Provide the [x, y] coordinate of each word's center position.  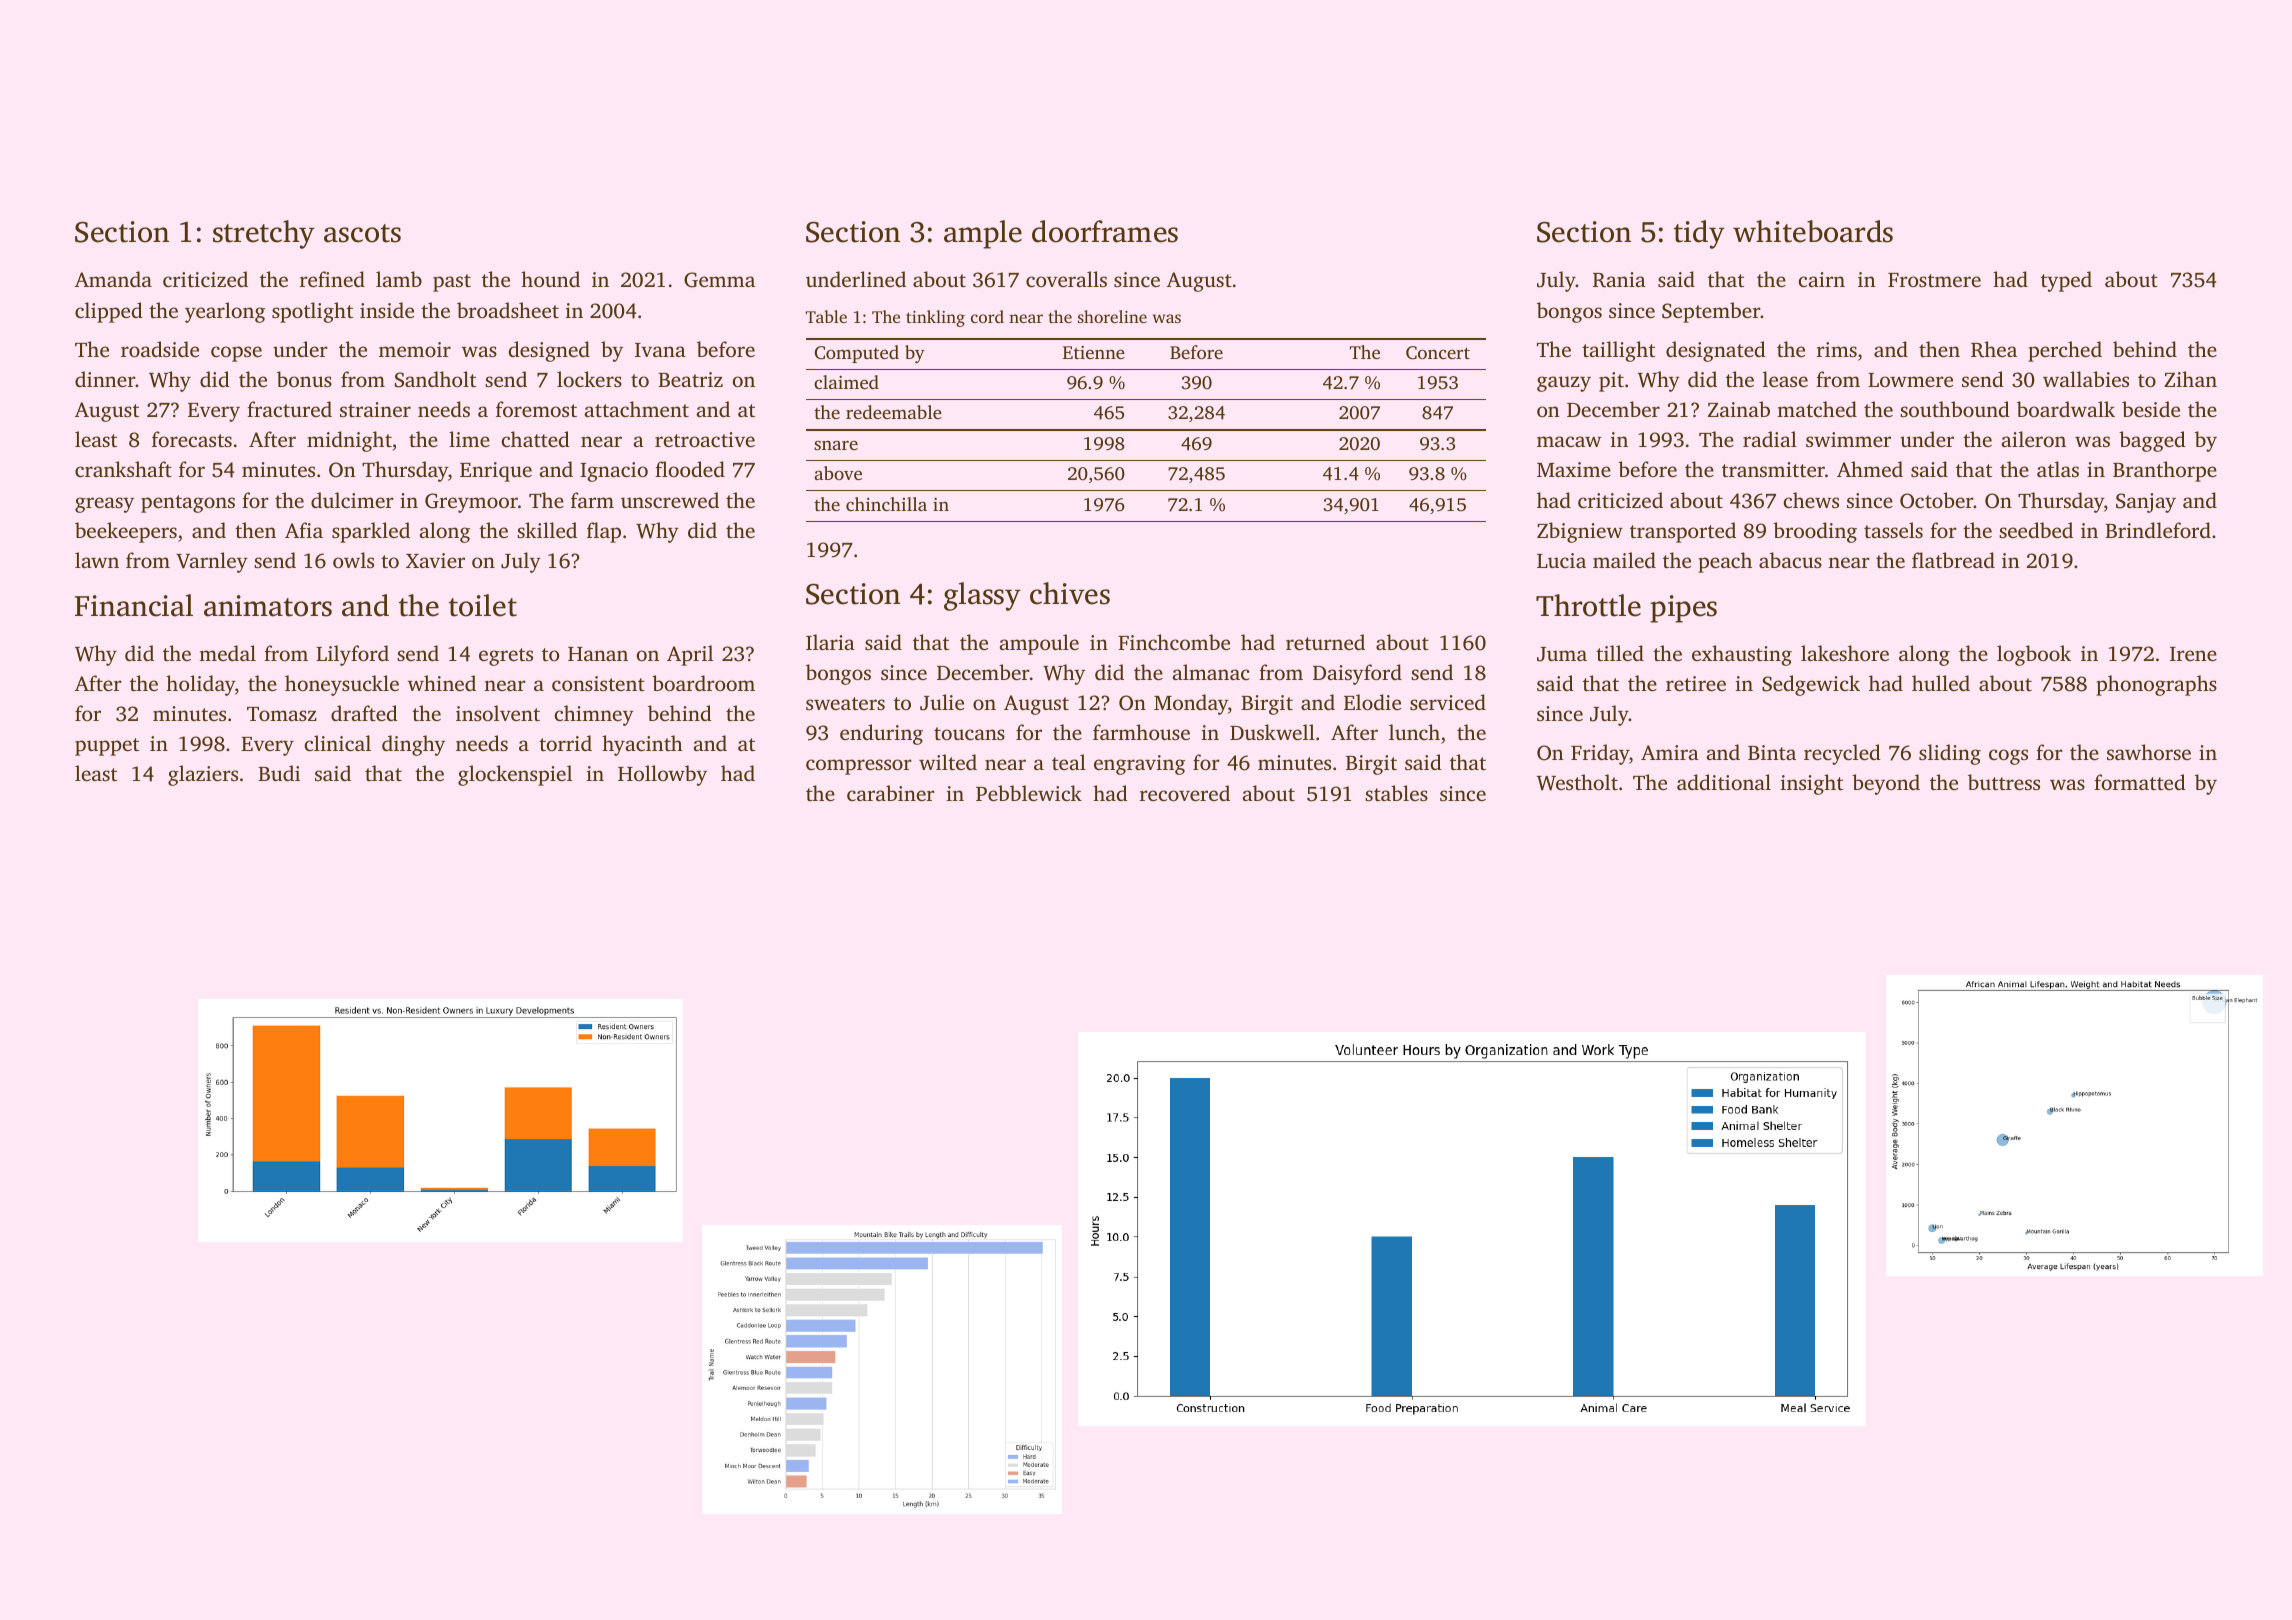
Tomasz [282, 714]
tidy [1699, 234]
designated [1716, 351]
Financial [134, 605]
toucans [969, 733]
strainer [375, 409]
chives [1070, 593]
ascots [362, 233]
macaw [1569, 441]
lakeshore [1845, 653]
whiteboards [1813, 231]
